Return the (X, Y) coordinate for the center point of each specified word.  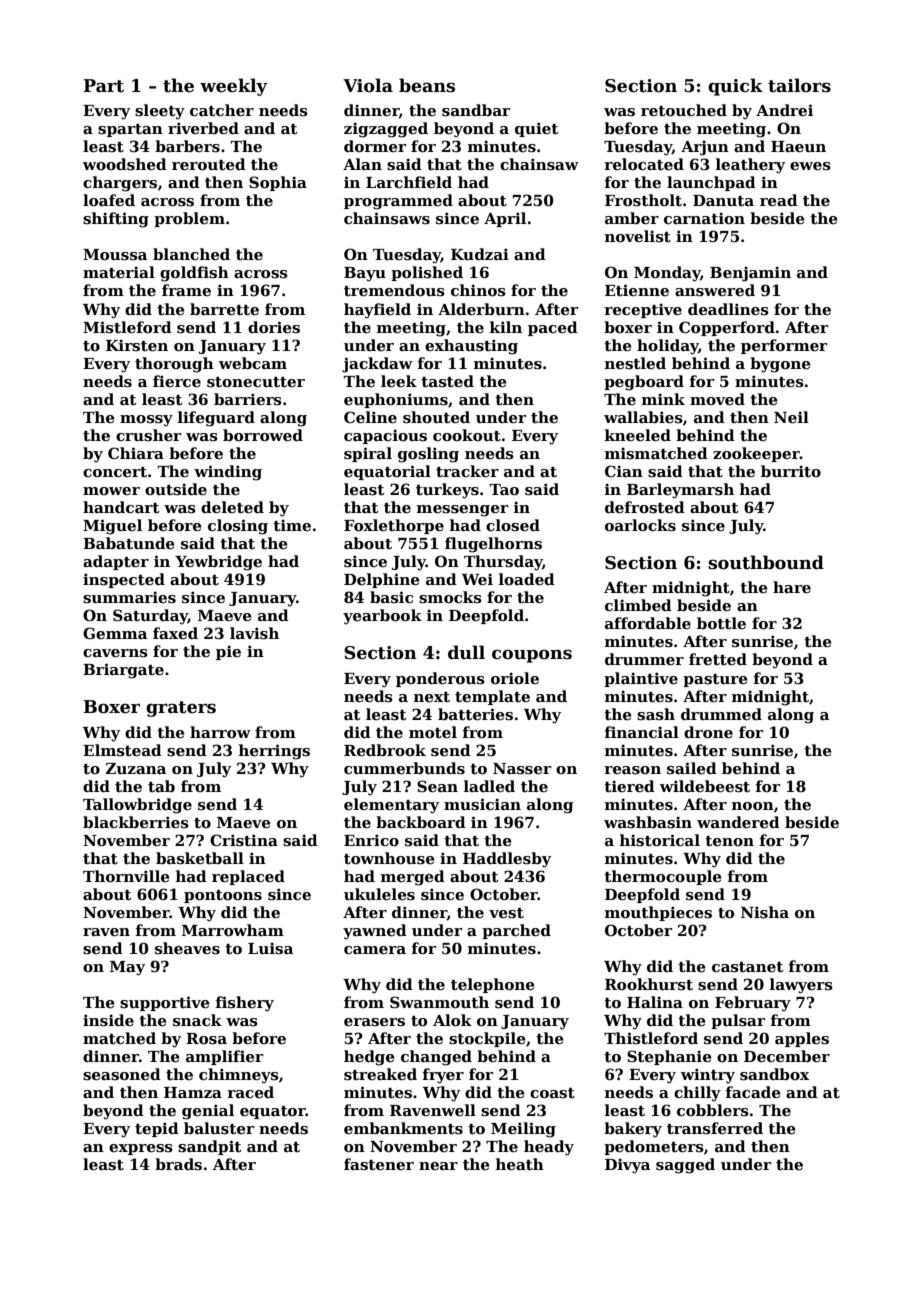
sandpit (210, 1147)
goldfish (194, 274)
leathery (750, 166)
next (432, 697)
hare (792, 587)
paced (553, 328)
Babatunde (129, 543)
